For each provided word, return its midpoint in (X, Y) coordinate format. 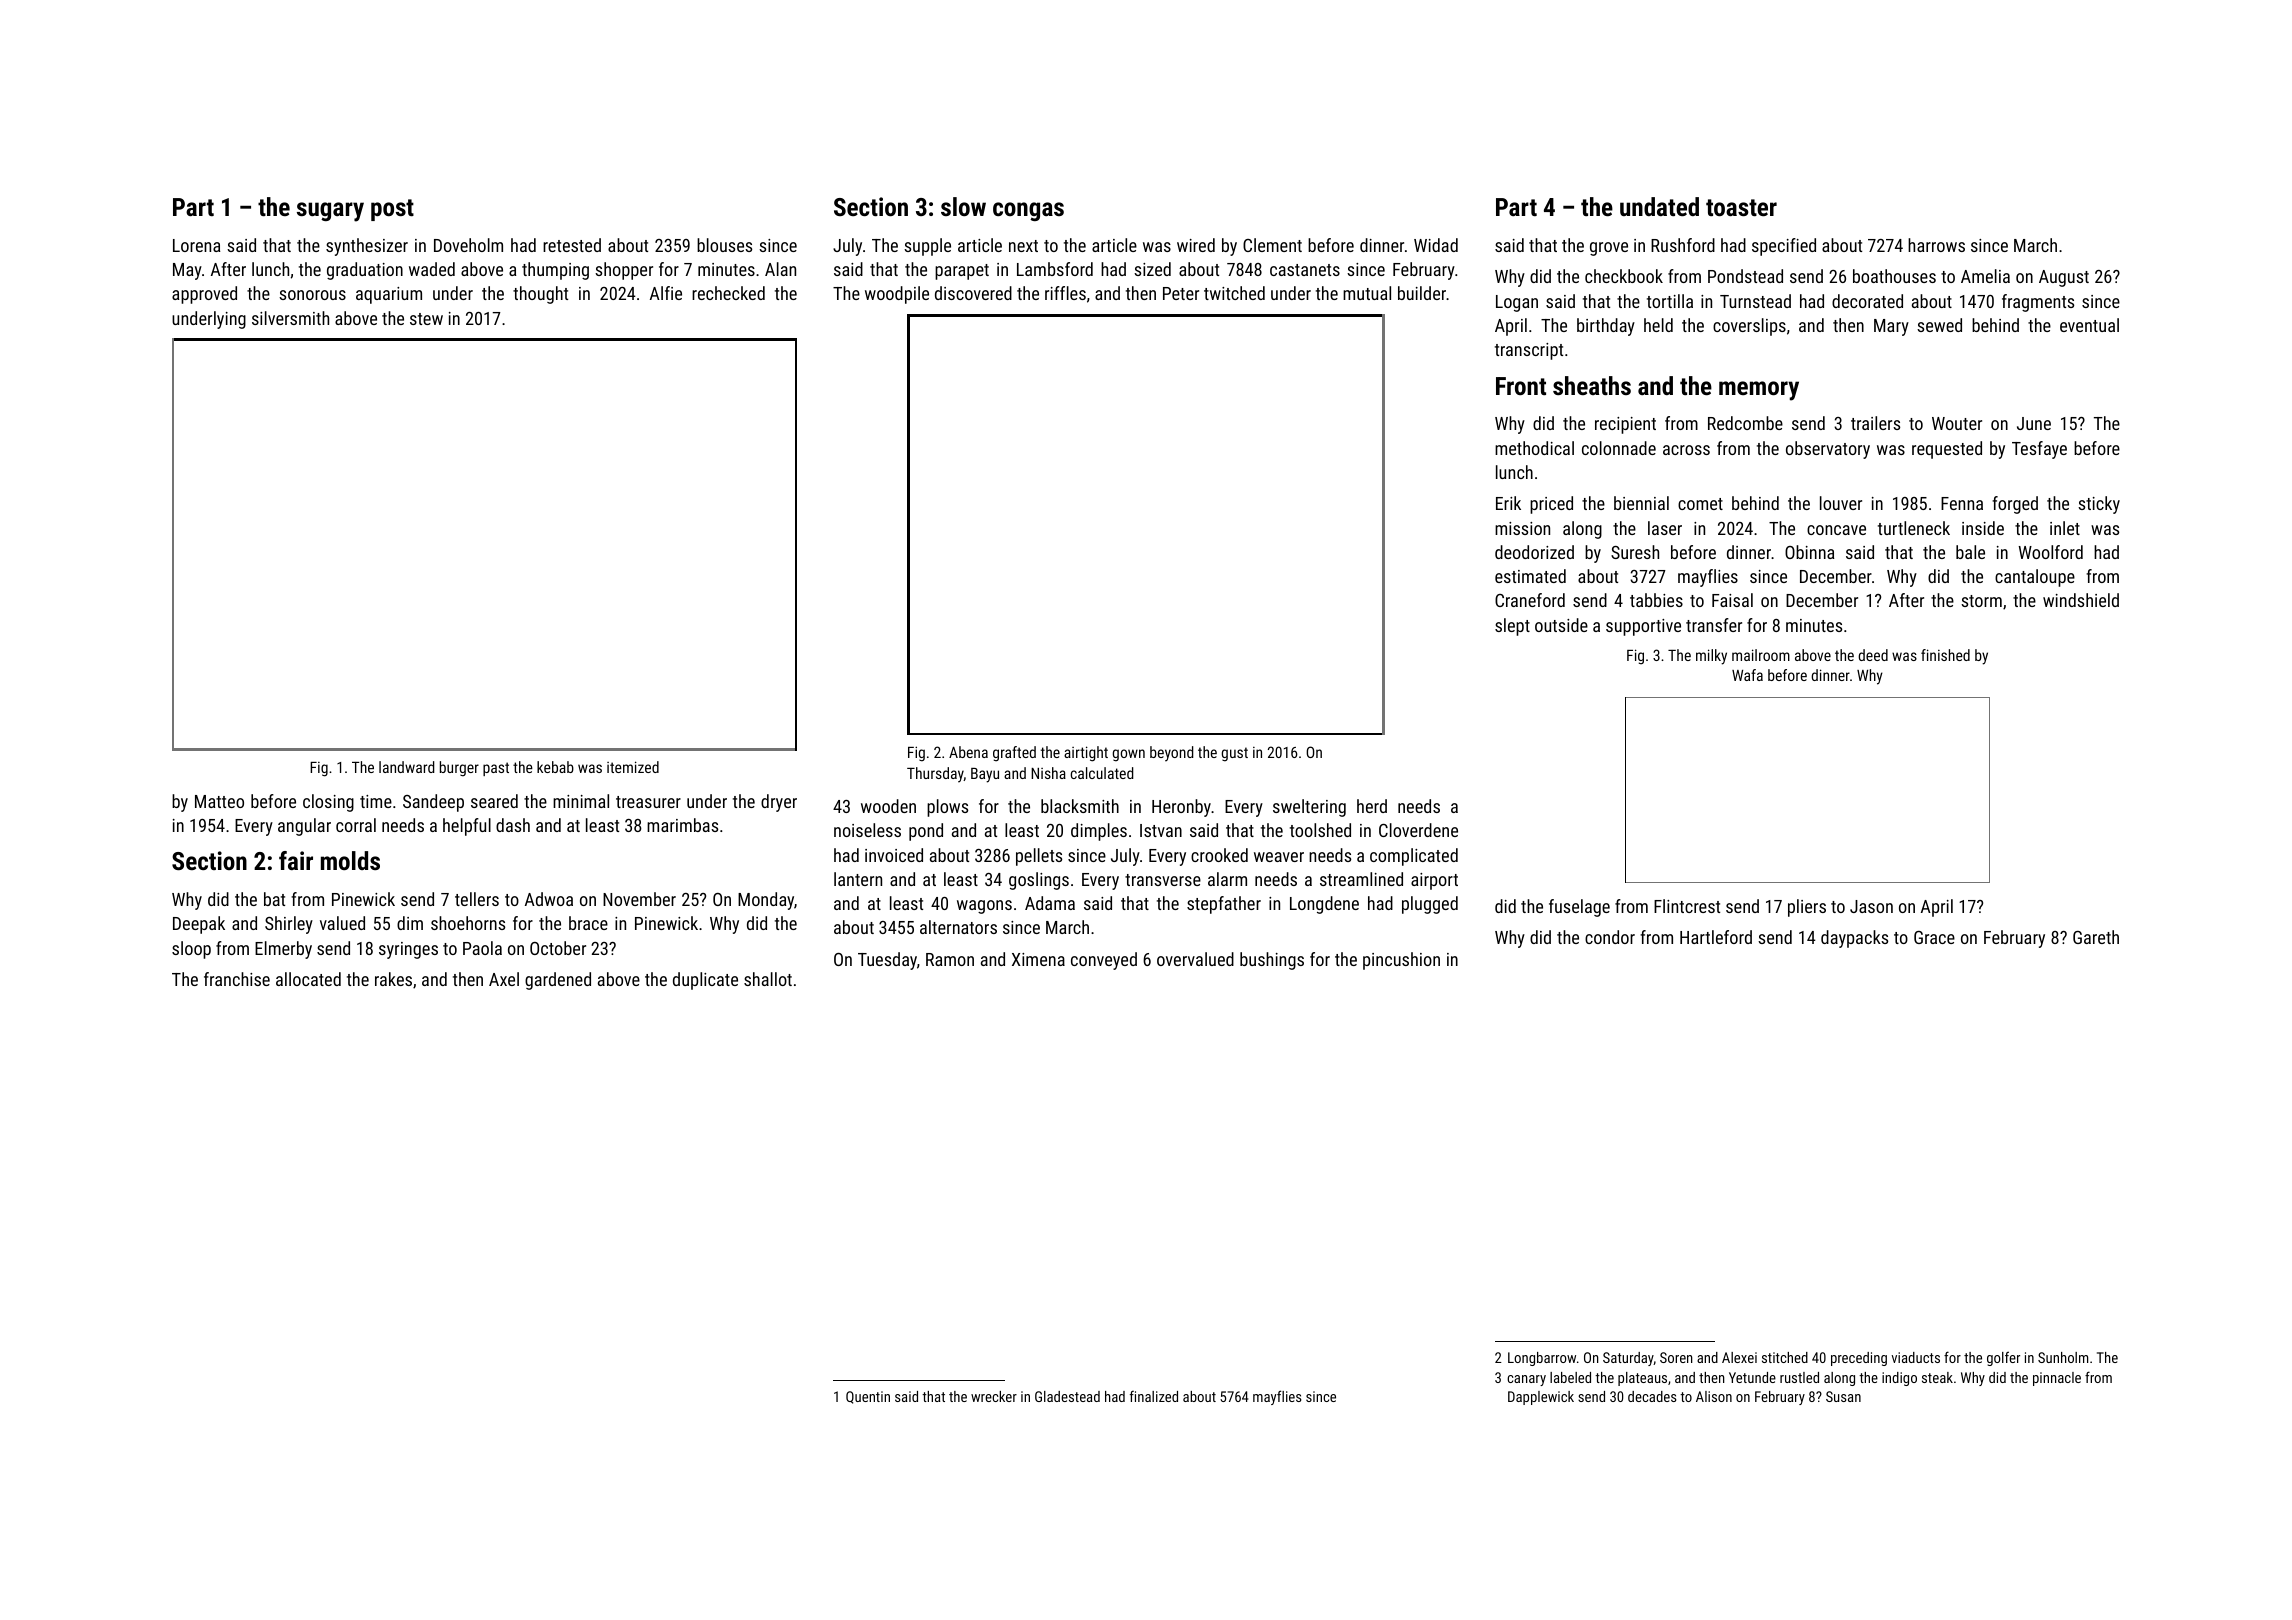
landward (407, 767)
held (1658, 325)
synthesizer (367, 247)
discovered (973, 293)
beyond (1172, 754)
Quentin (868, 1397)
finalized (1154, 1396)
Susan (1843, 1396)
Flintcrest (1687, 906)
